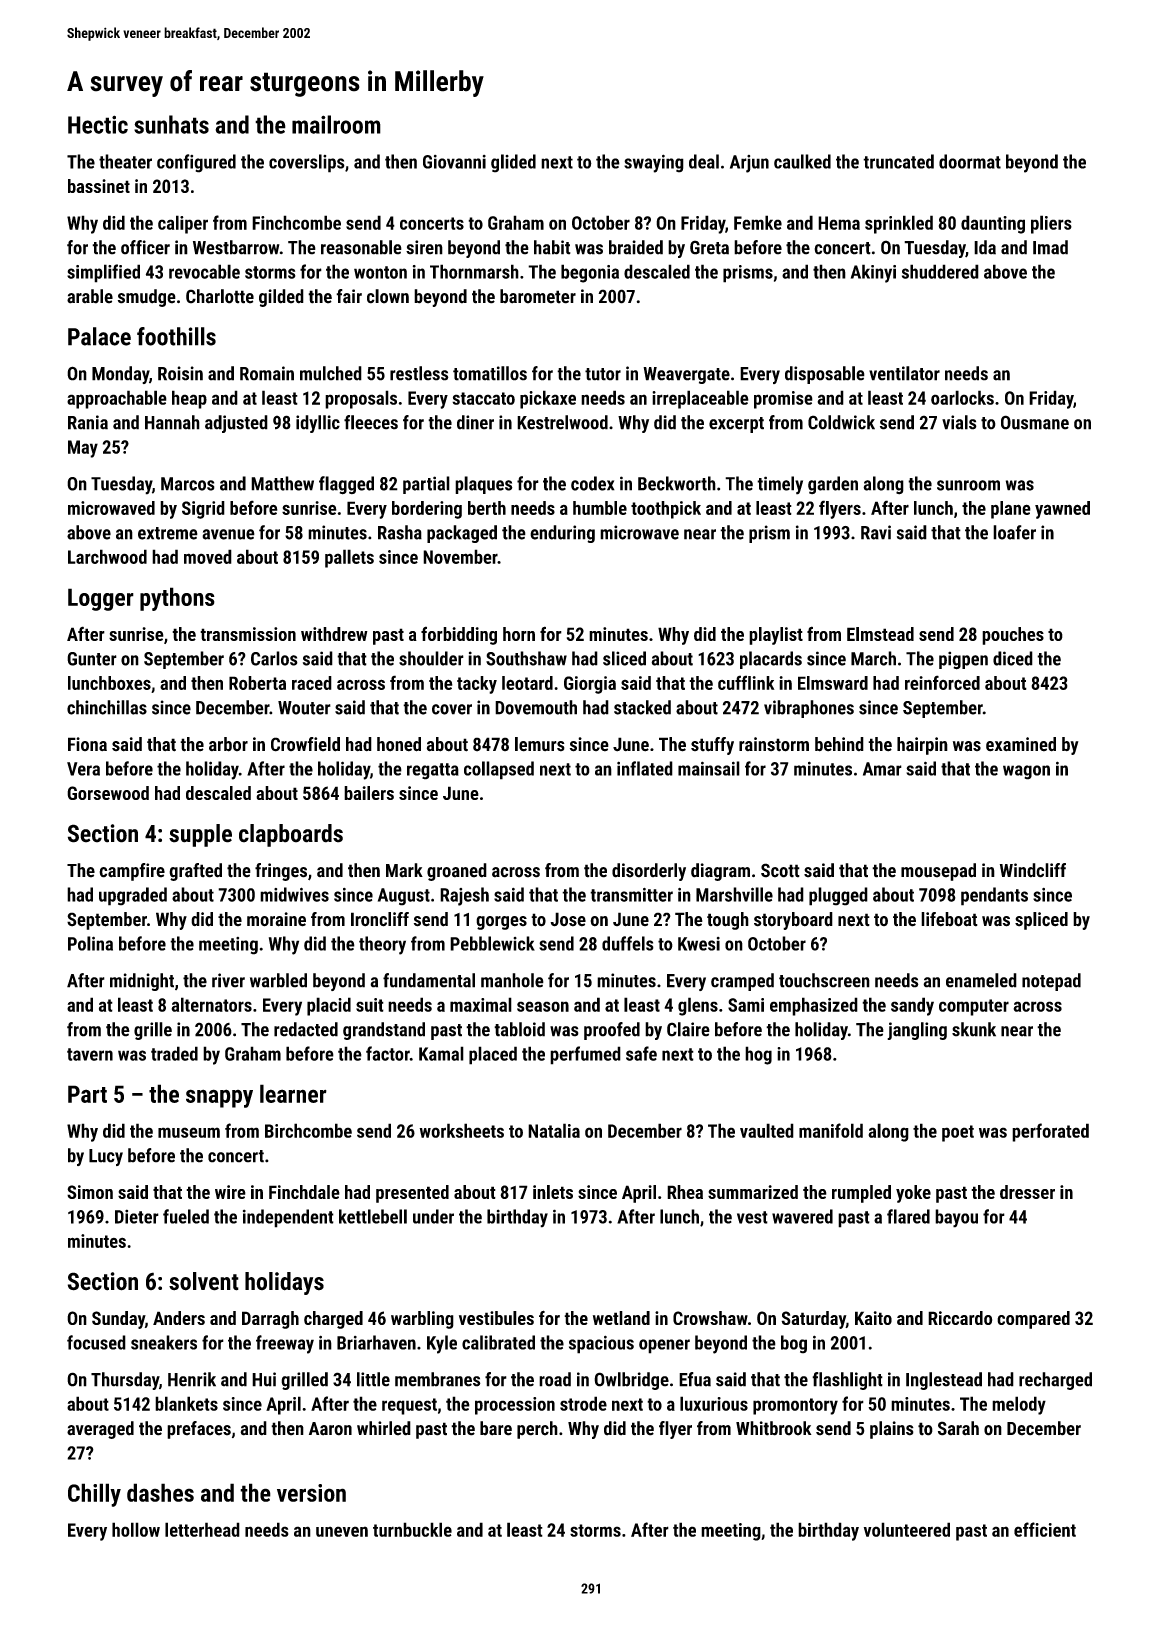  Describe the element at coordinates (99, 336) in the screenshot. I see `Palace` at that location.
